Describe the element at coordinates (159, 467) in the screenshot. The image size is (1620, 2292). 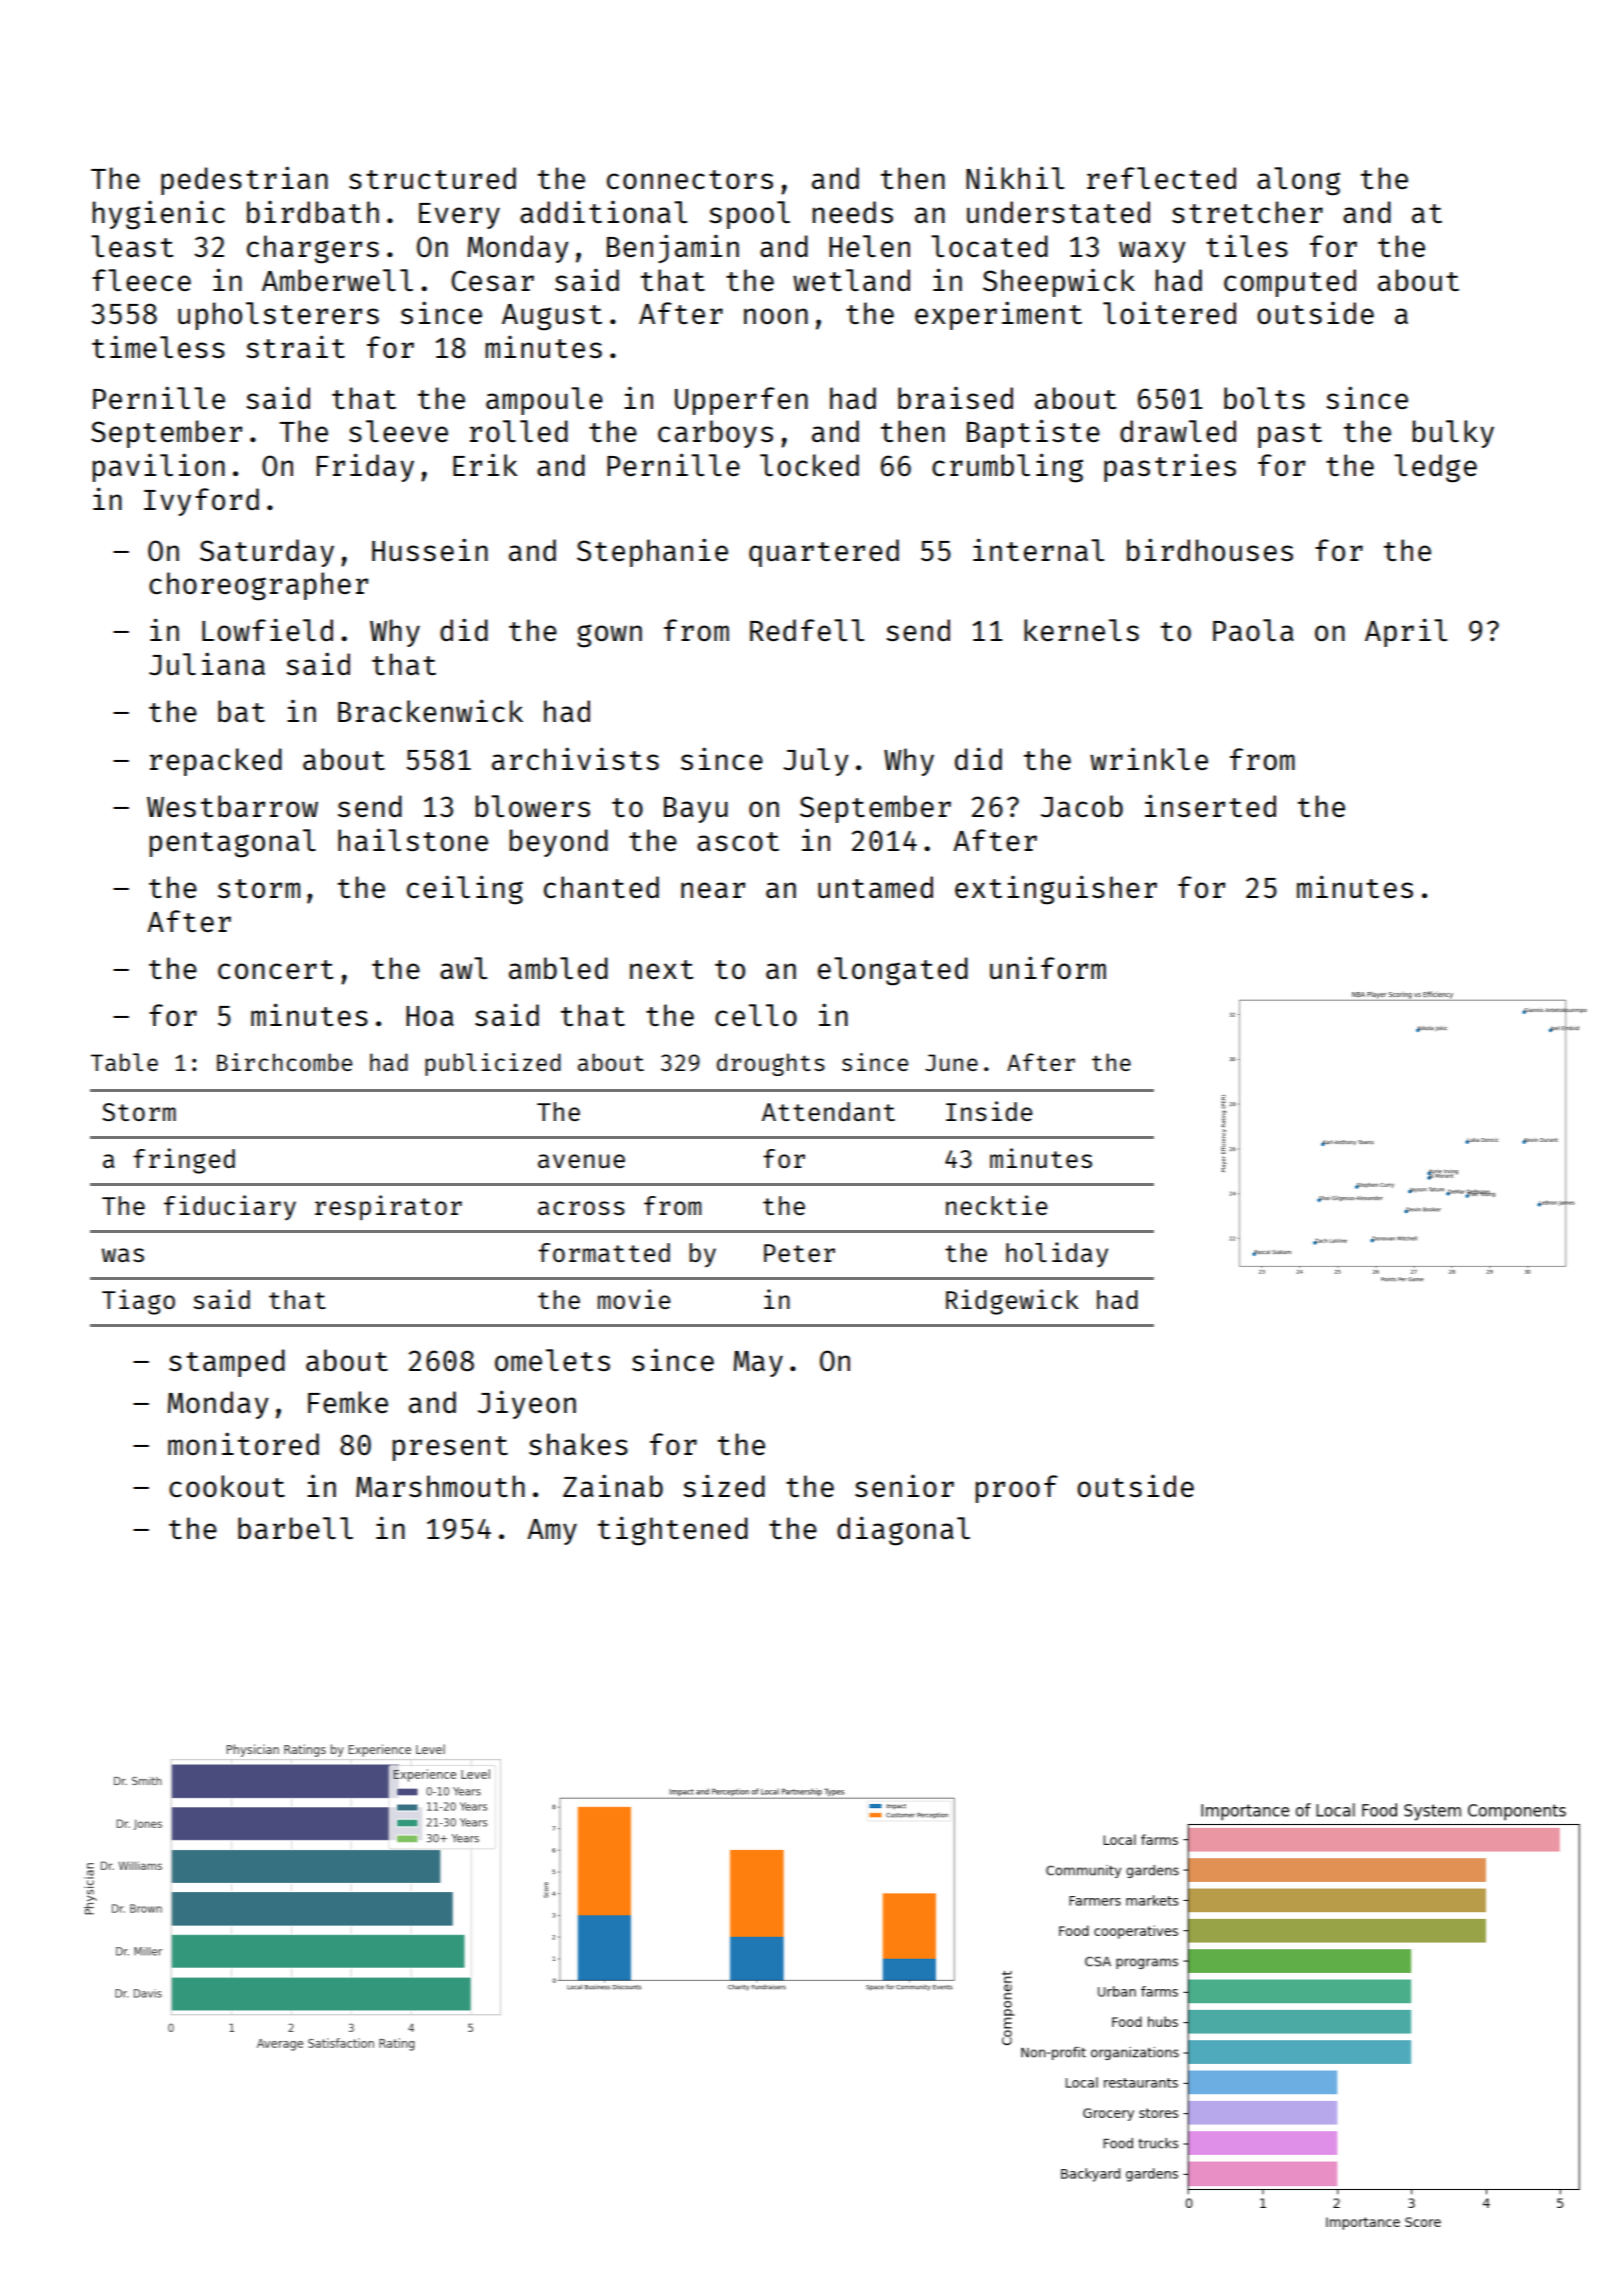
I see `pavilion` at that location.
